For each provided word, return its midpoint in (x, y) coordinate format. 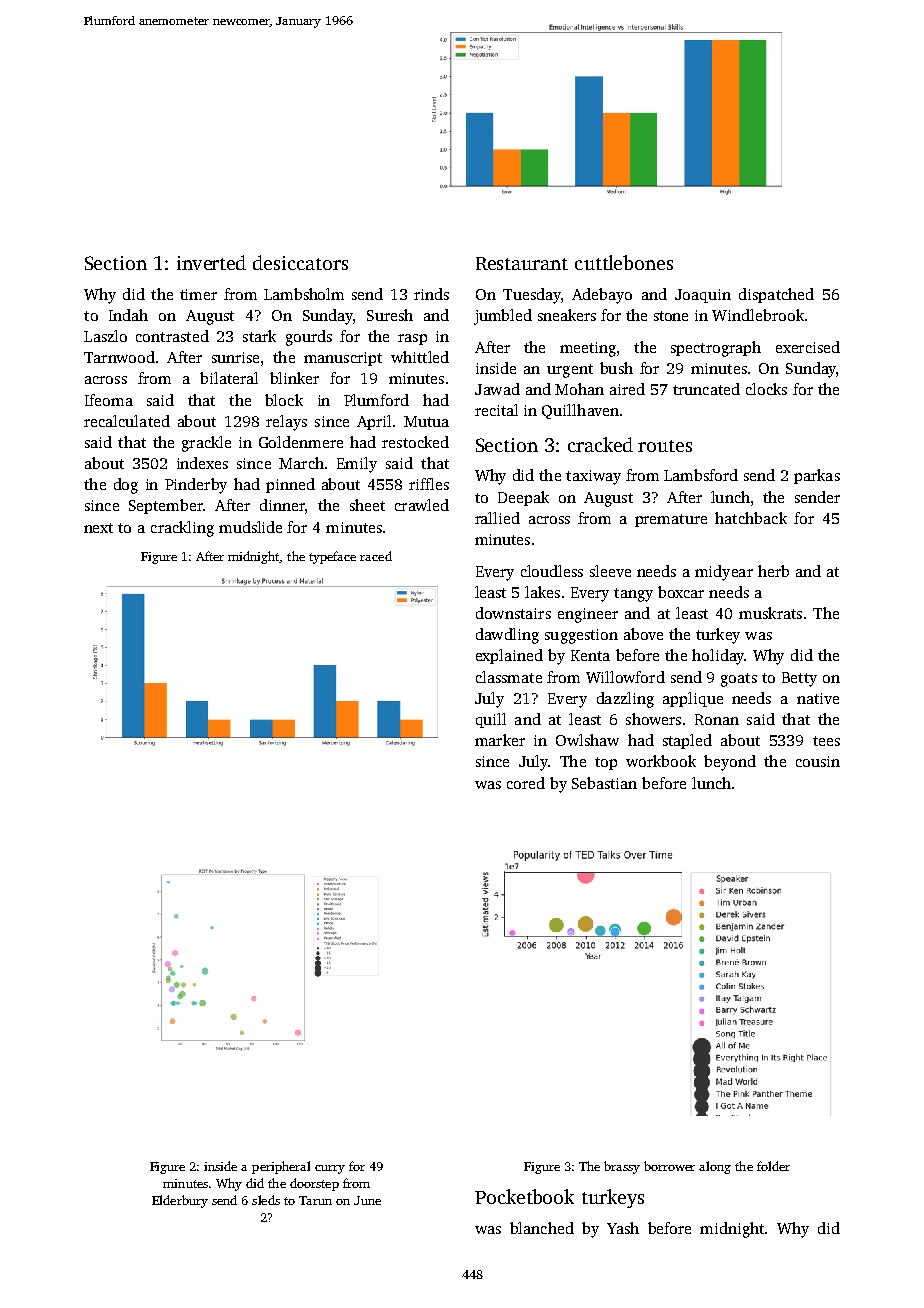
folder (773, 1166)
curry (330, 1169)
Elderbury (180, 1201)
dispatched (776, 295)
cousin (818, 761)
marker (500, 740)
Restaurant (522, 263)
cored (526, 783)
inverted (211, 262)
